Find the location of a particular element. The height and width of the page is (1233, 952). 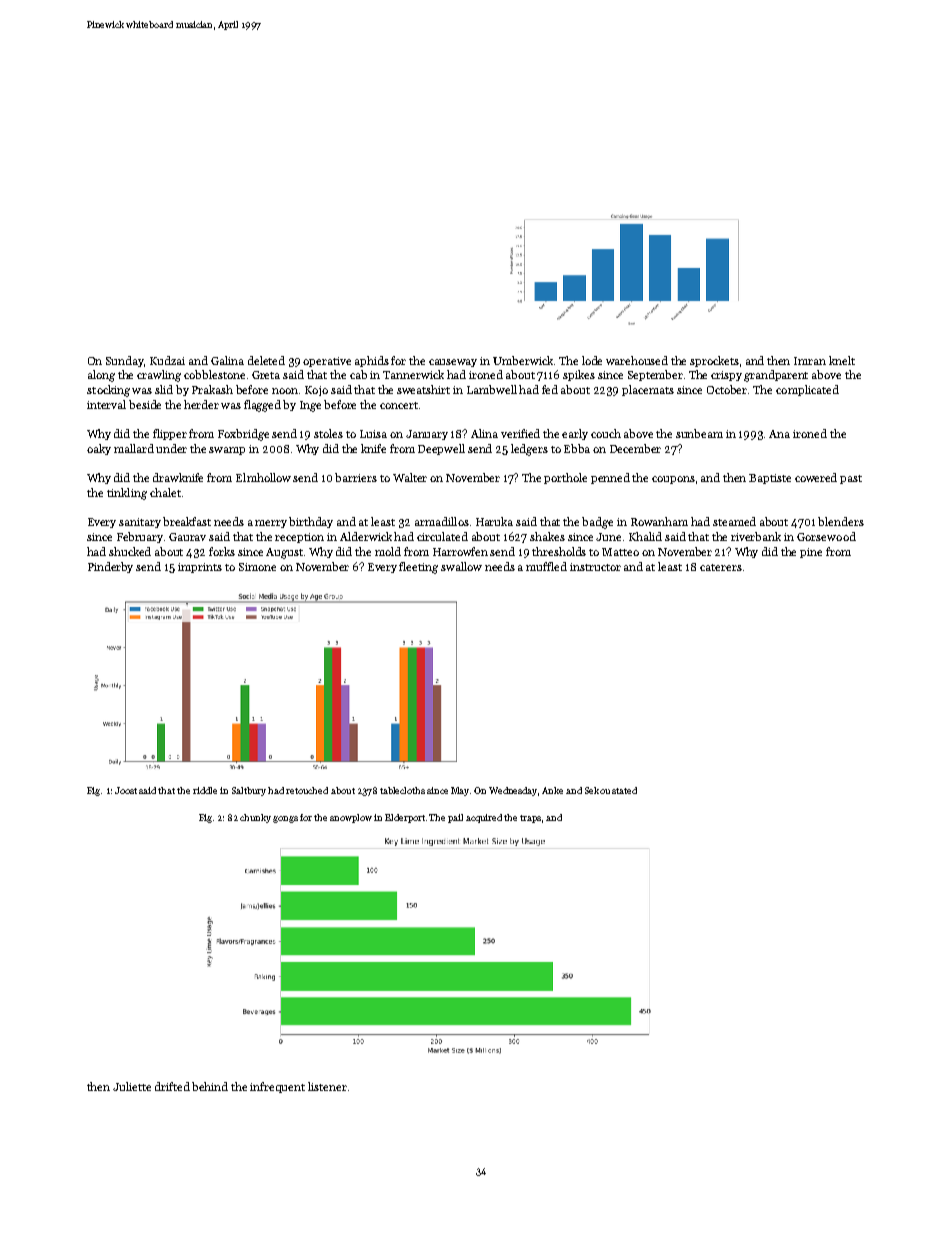

along is located at coordinates (101, 376).
